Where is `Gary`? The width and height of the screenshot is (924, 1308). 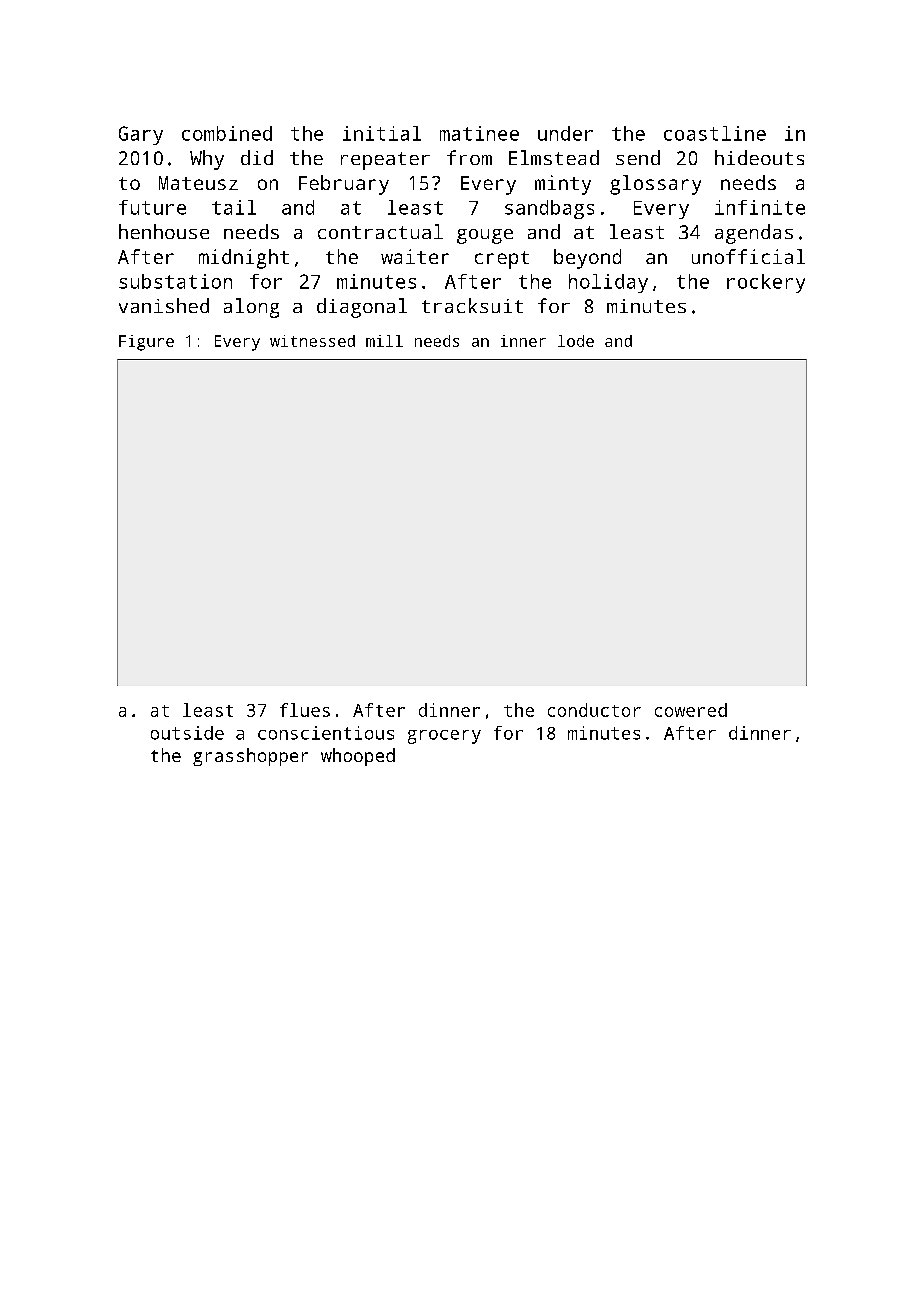 Gary is located at coordinates (141, 135).
